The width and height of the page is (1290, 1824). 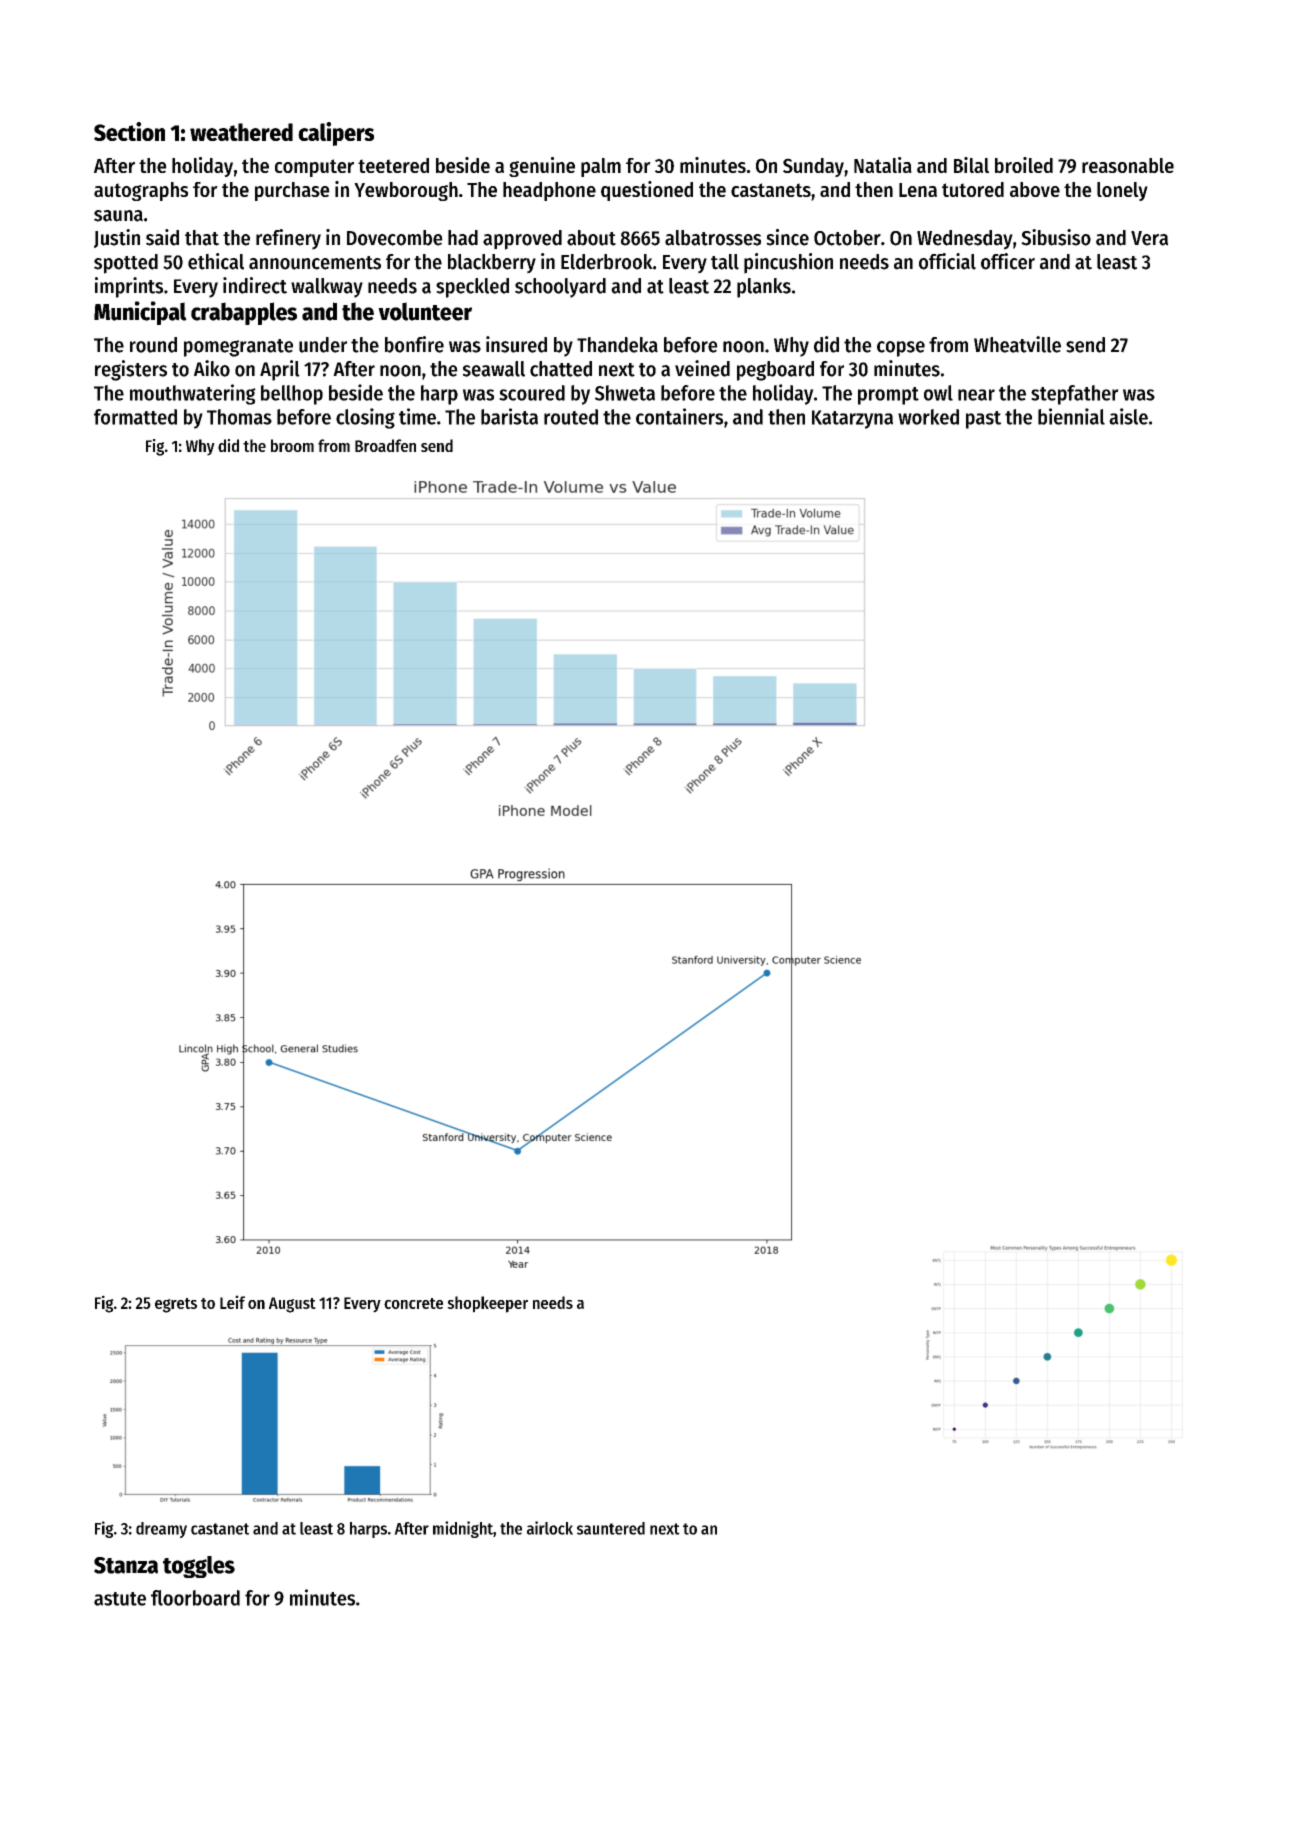 I want to click on worked, so click(x=928, y=417).
